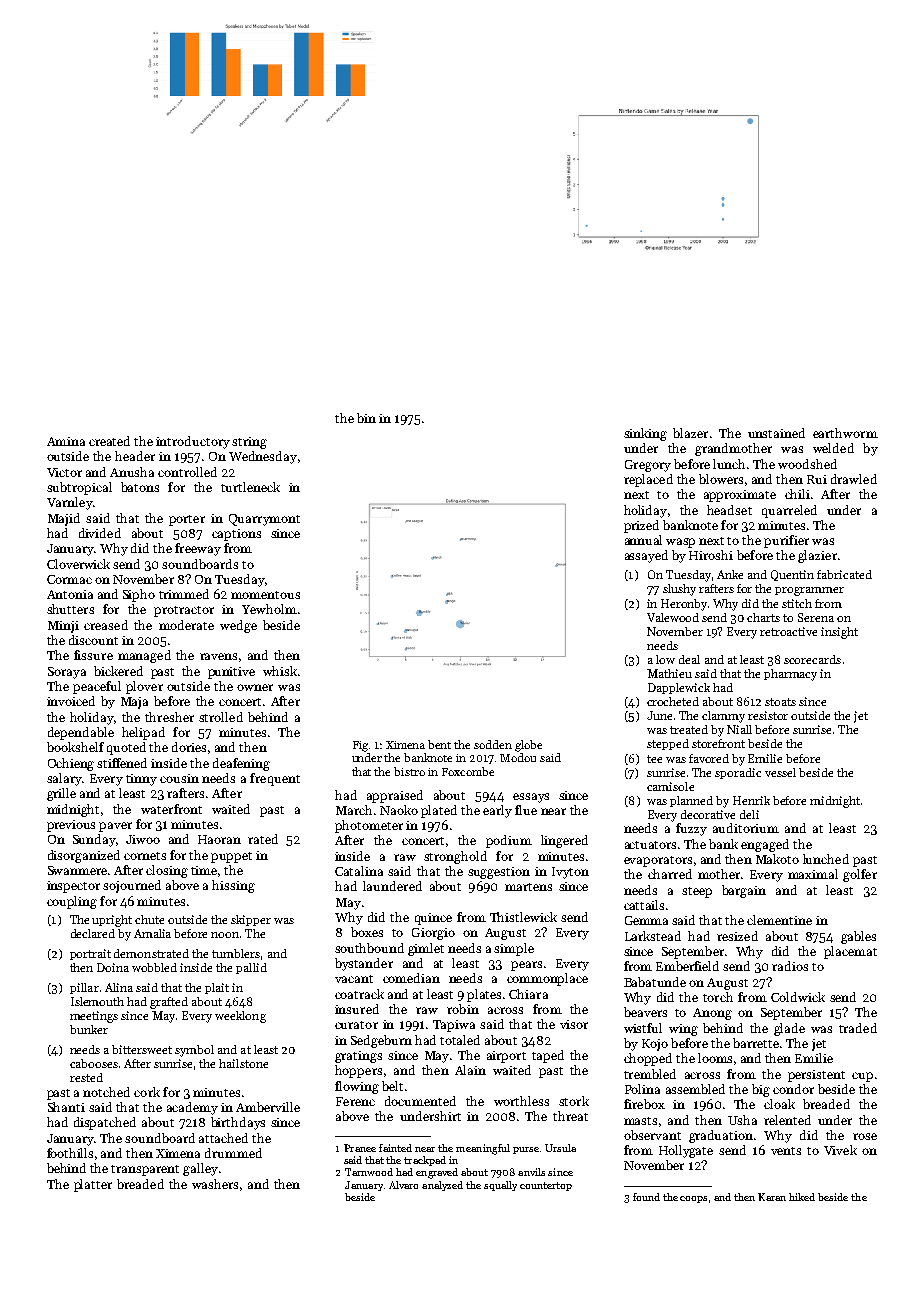 This page has height=1308, width=924. I want to click on grafted, so click(169, 1003).
